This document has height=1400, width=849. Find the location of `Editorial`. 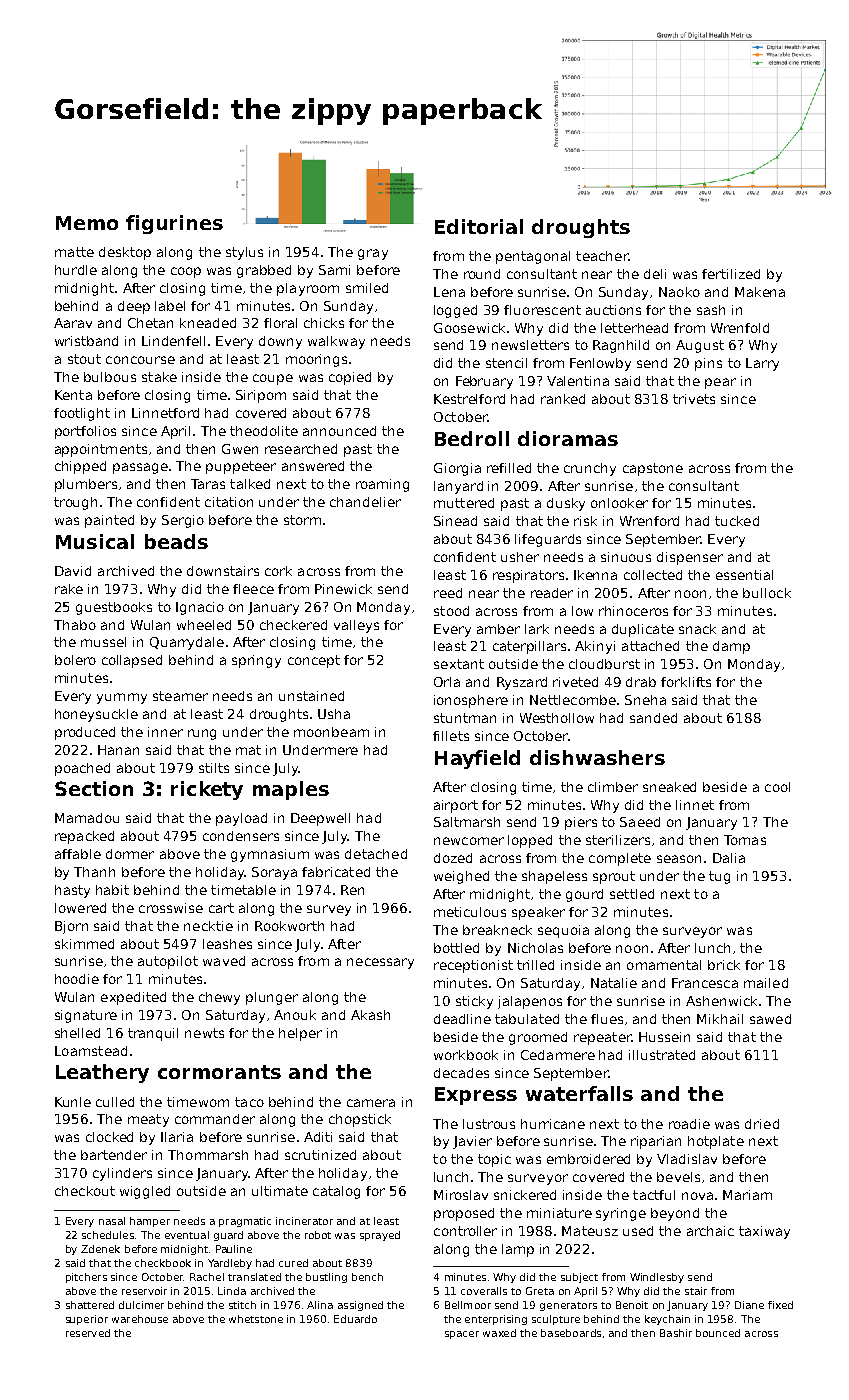

Editorial is located at coordinates (479, 226).
